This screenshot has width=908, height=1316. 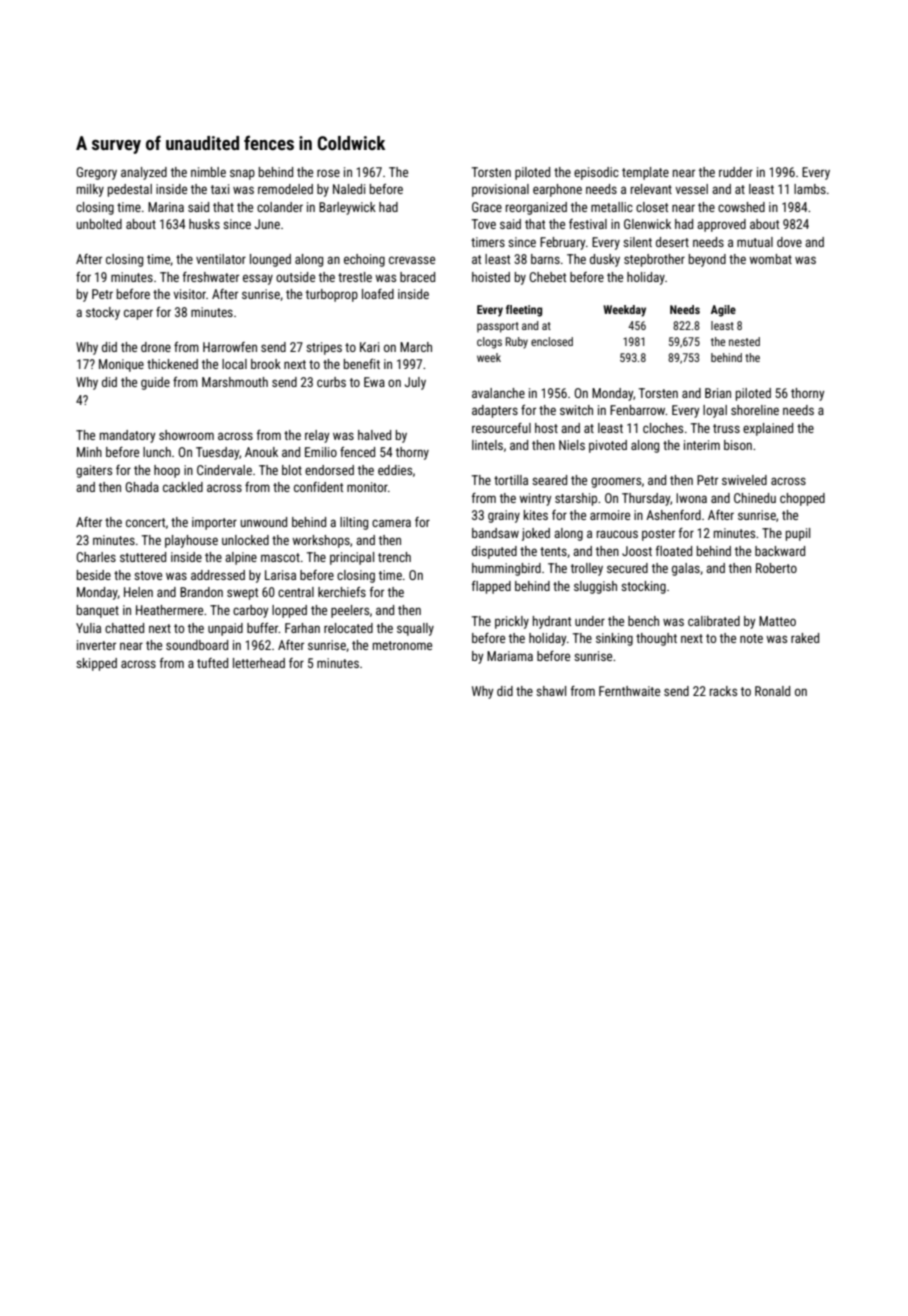 What do you see at coordinates (798, 534) in the screenshot?
I see `pupil` at bounding box center [798, 534].
